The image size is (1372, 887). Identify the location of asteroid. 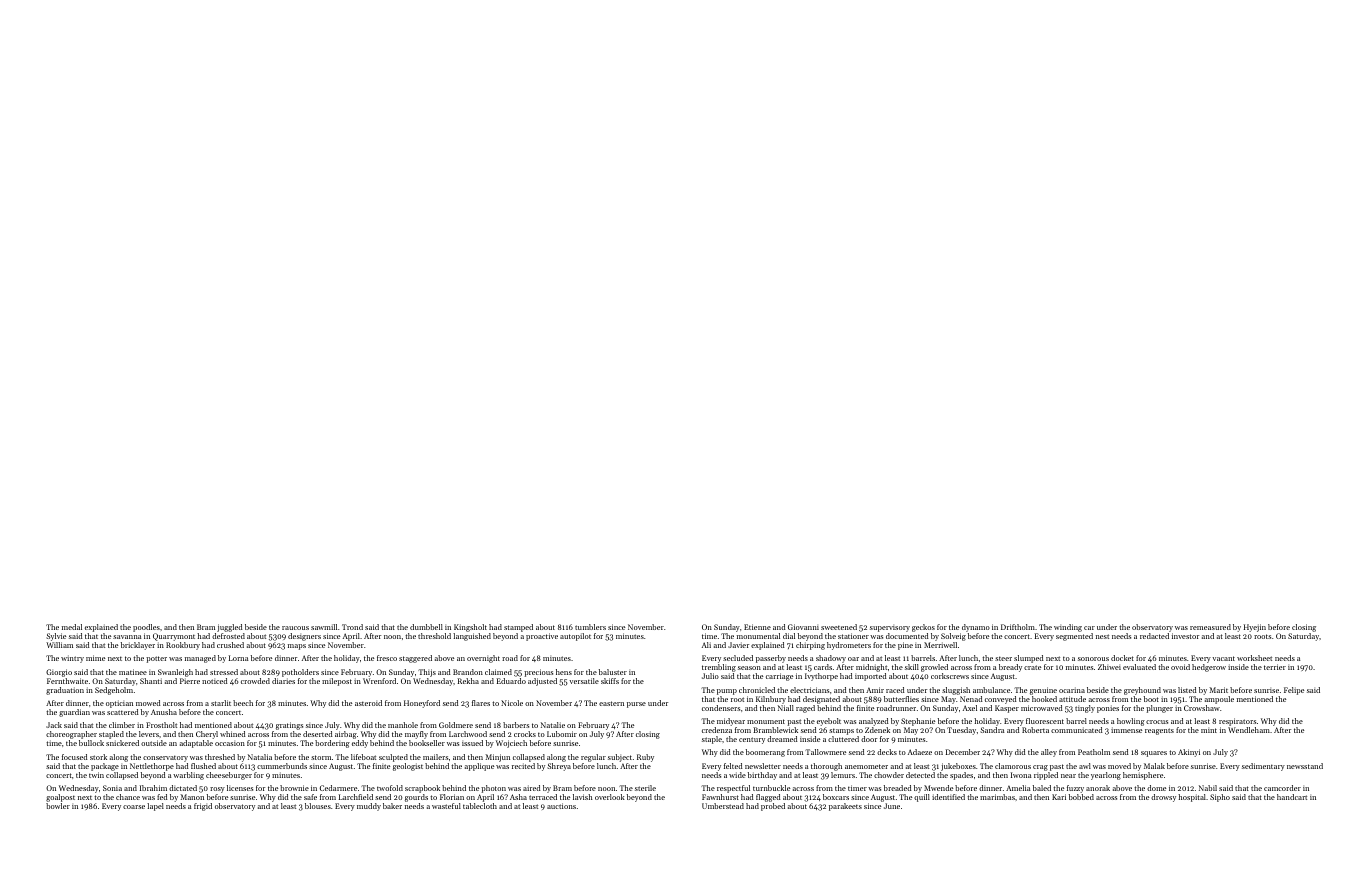
(368, 703).
